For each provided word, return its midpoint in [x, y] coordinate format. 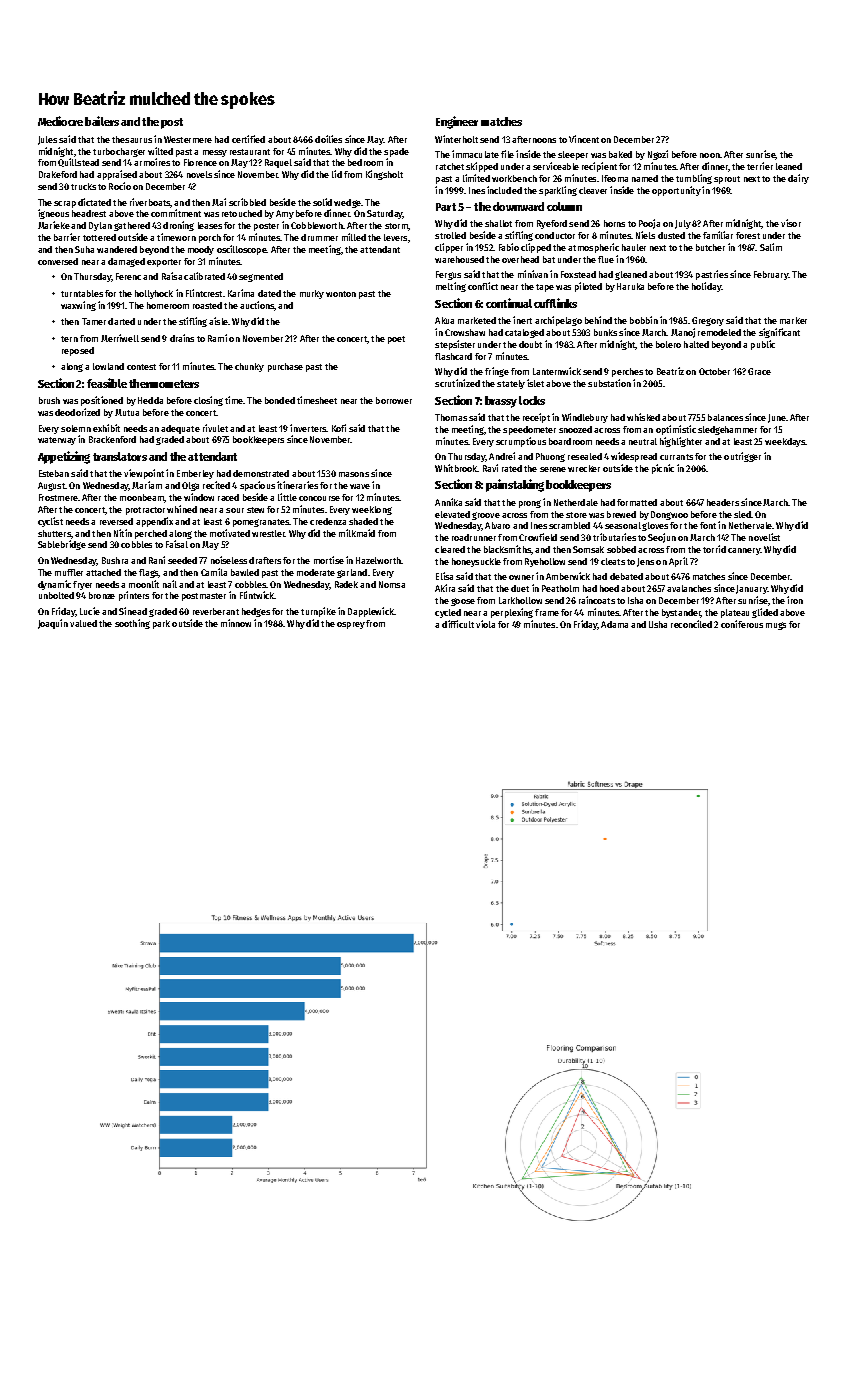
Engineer [457, 122]
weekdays [785, 442]
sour [235, 510]
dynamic [54, 585]
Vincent [584, 139]
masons [354, 474]
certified [248, 139]
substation [609, 383]
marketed [477, 320]
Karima [241, 293]
